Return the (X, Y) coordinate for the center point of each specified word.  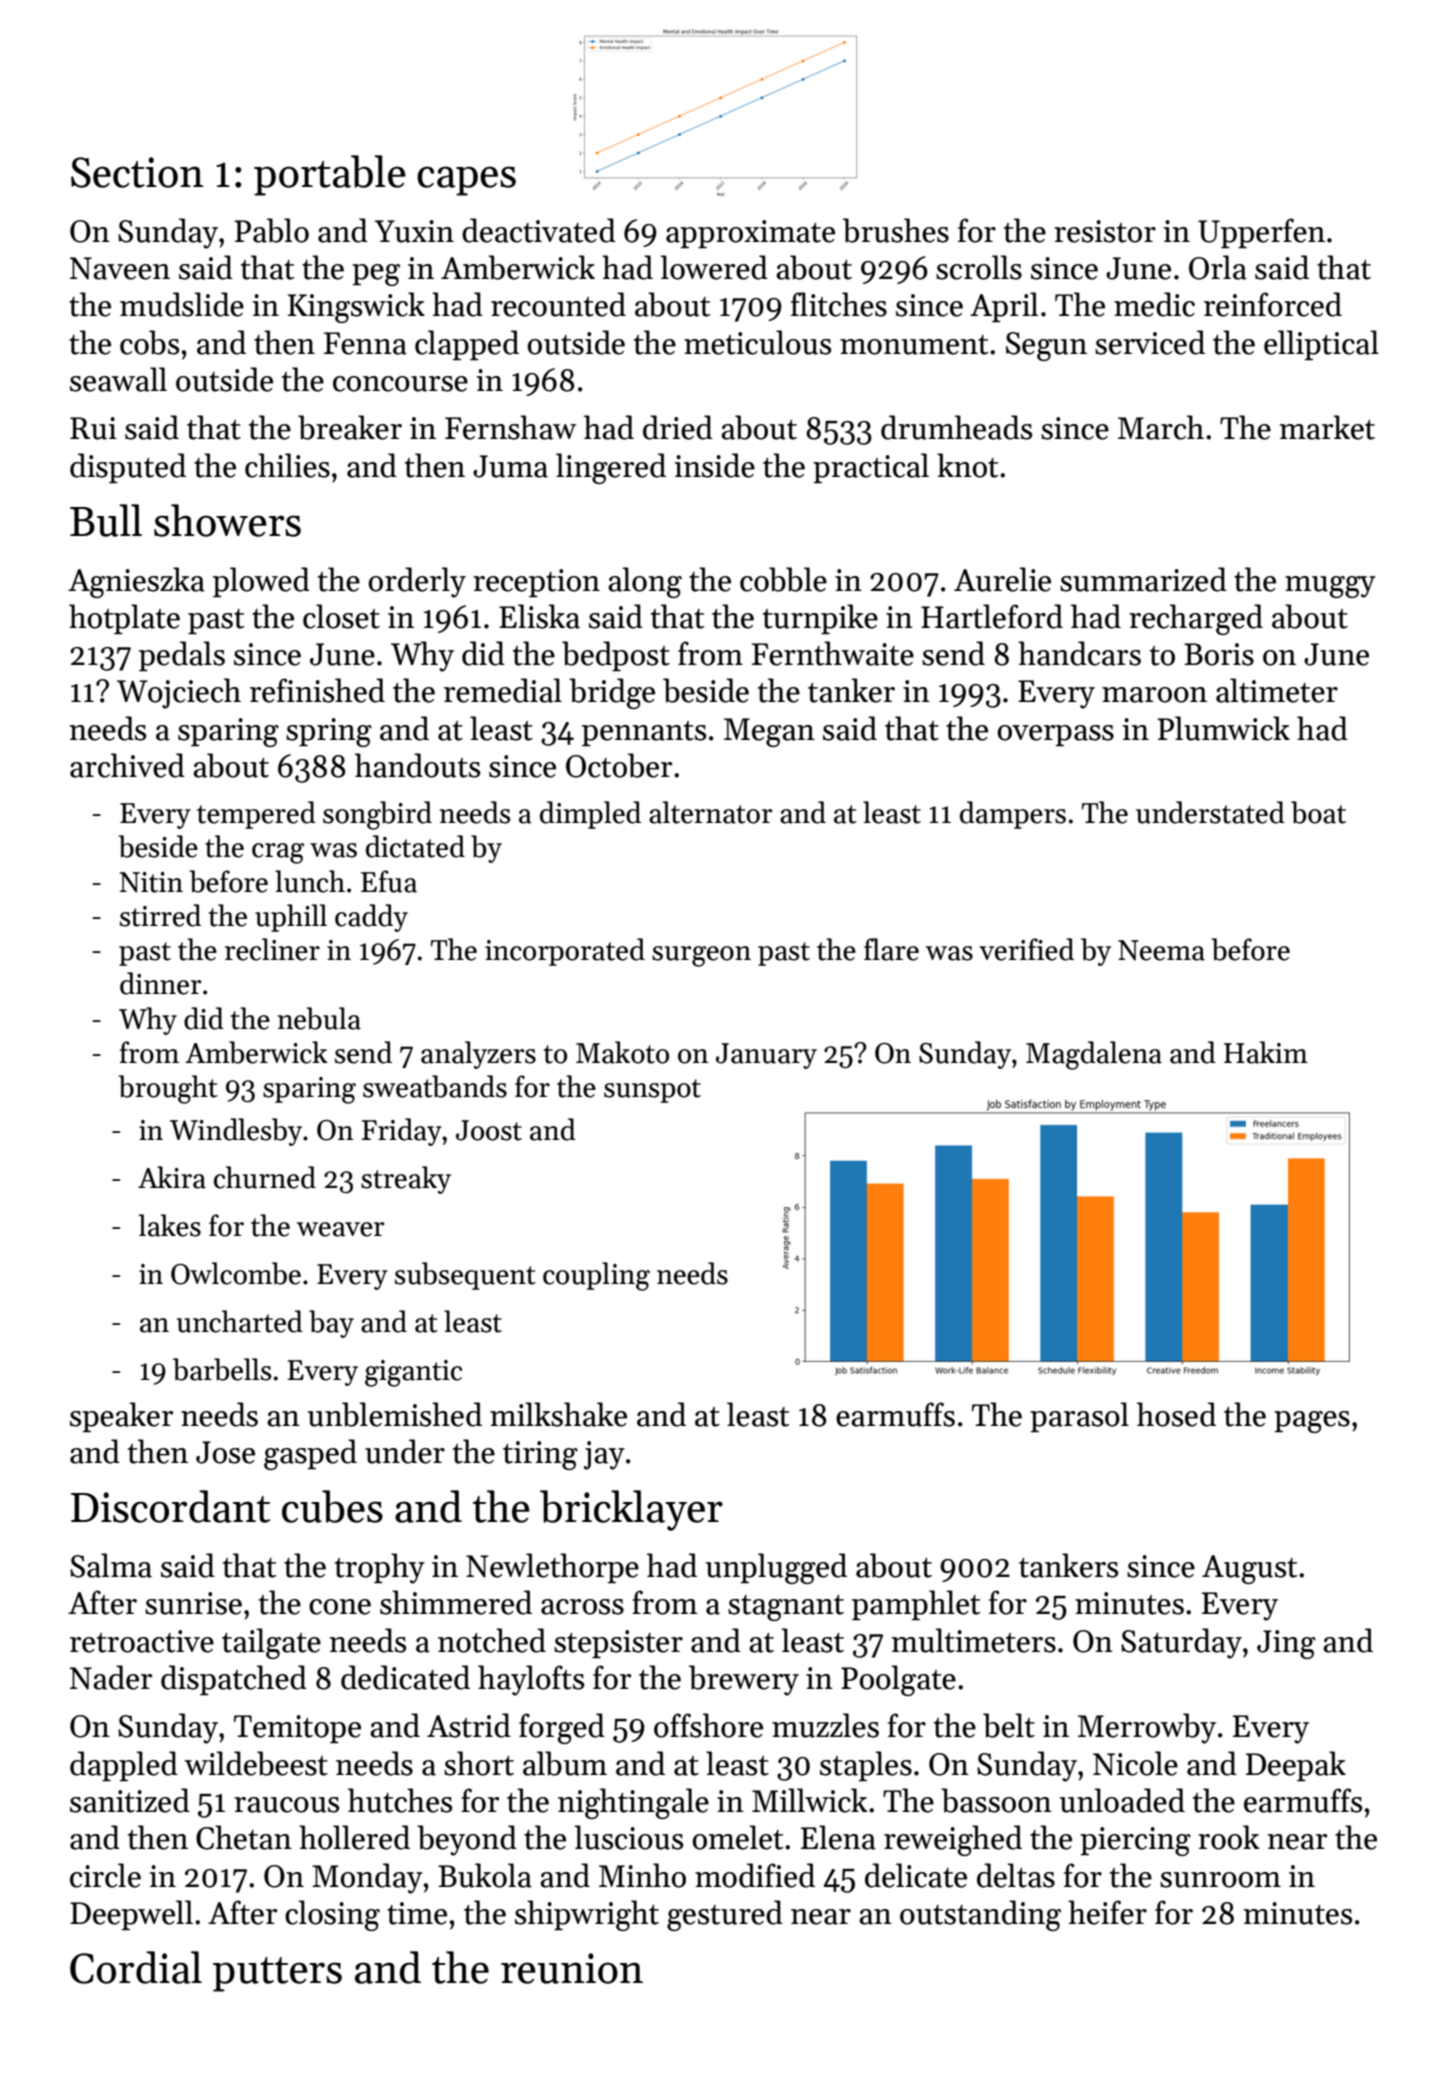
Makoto (622, 1052)
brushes (896, 230)
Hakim (1266, 1052)
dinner (160, 983)
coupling (596, 1276)
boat (1318, 812)
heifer (1107, 1912)
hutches (400, 1800)
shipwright (587, 1915)
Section (137, 172)
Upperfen (1261, 233)
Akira (172, 1177)
